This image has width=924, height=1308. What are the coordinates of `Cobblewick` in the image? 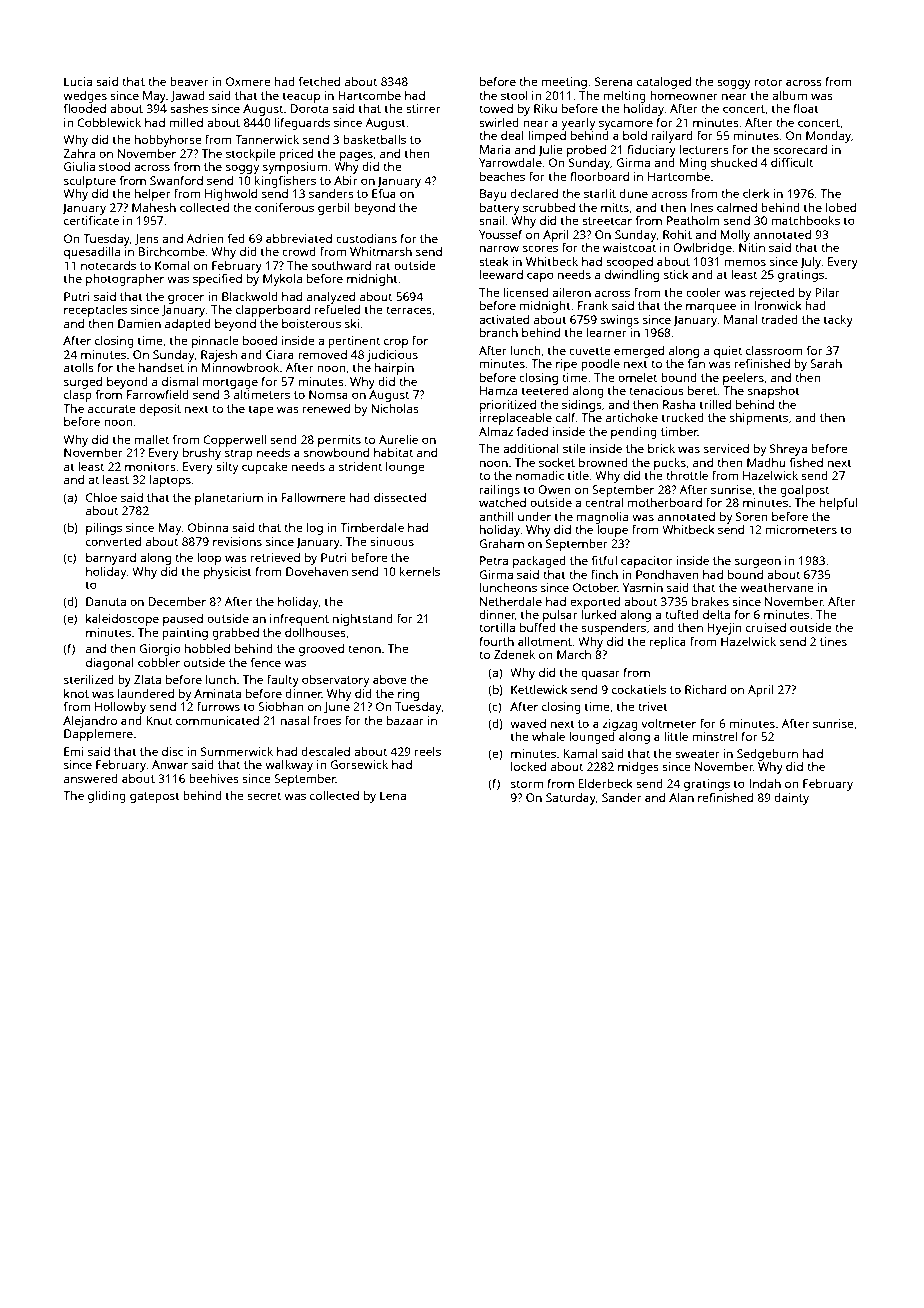 It's located at (109, 122).
